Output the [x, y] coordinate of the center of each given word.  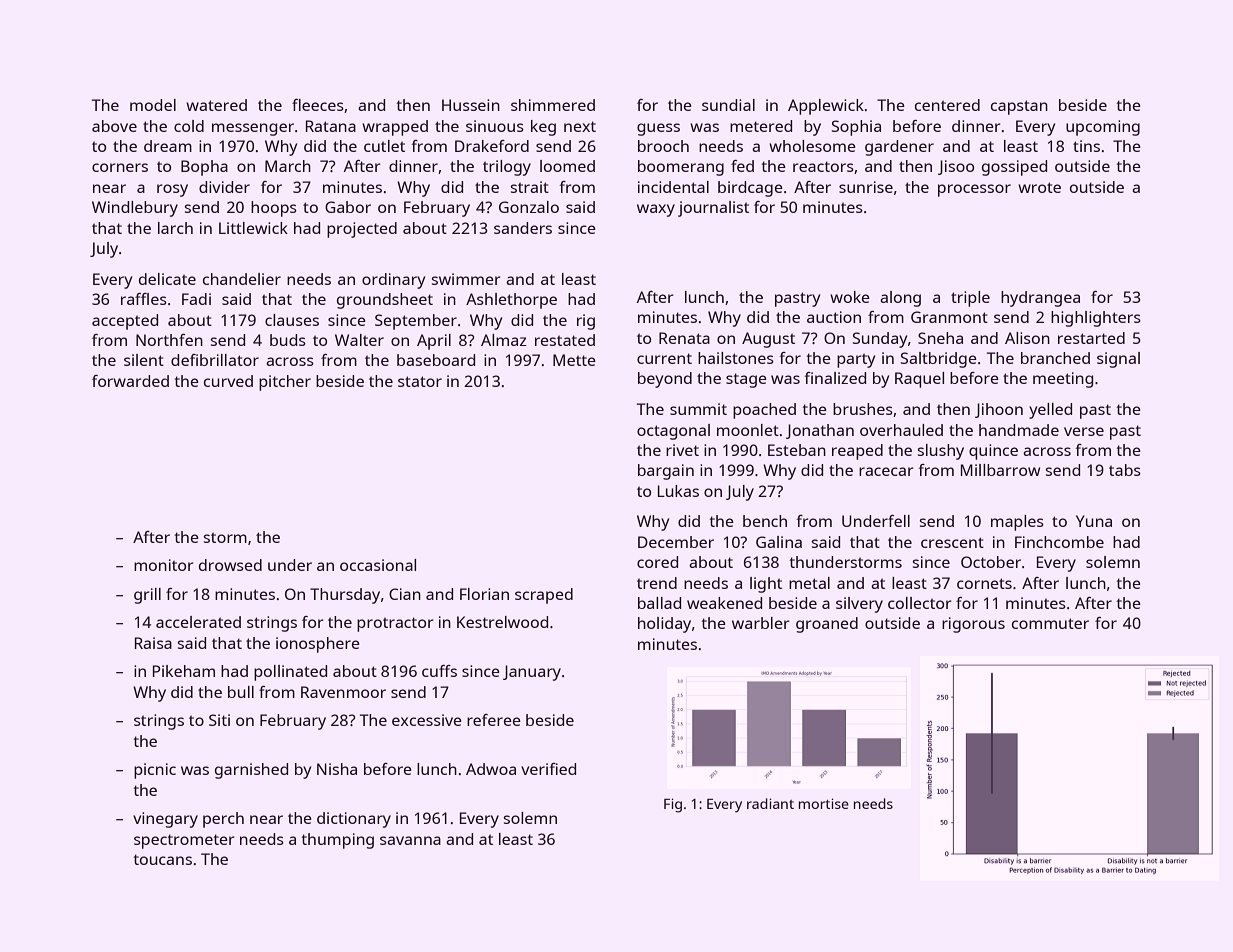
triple [970, 299]
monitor [164, 565]
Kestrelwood [502, 622]
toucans [162, 859]
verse [1084, 431]
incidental [673, 187]
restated [565, 340]
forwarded [130, 381]
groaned [827, 625]
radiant [770, 803]
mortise [824, 803]
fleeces [318, 105]
